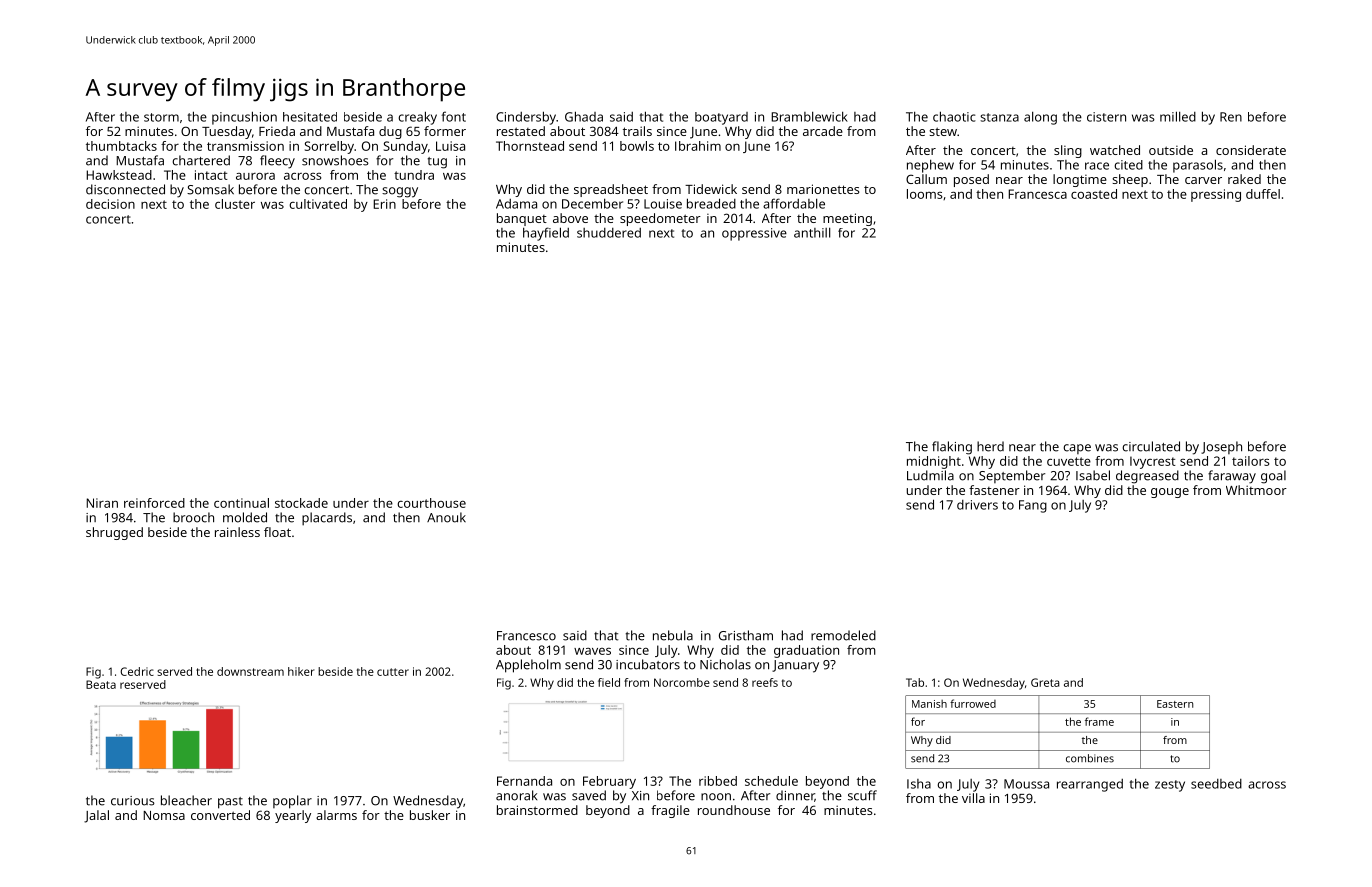 This image has height=887, width=1372. What do you see at coordinates (698, 146) in the image?
I see `Ibrahim` at bounding box center [698, 146].
